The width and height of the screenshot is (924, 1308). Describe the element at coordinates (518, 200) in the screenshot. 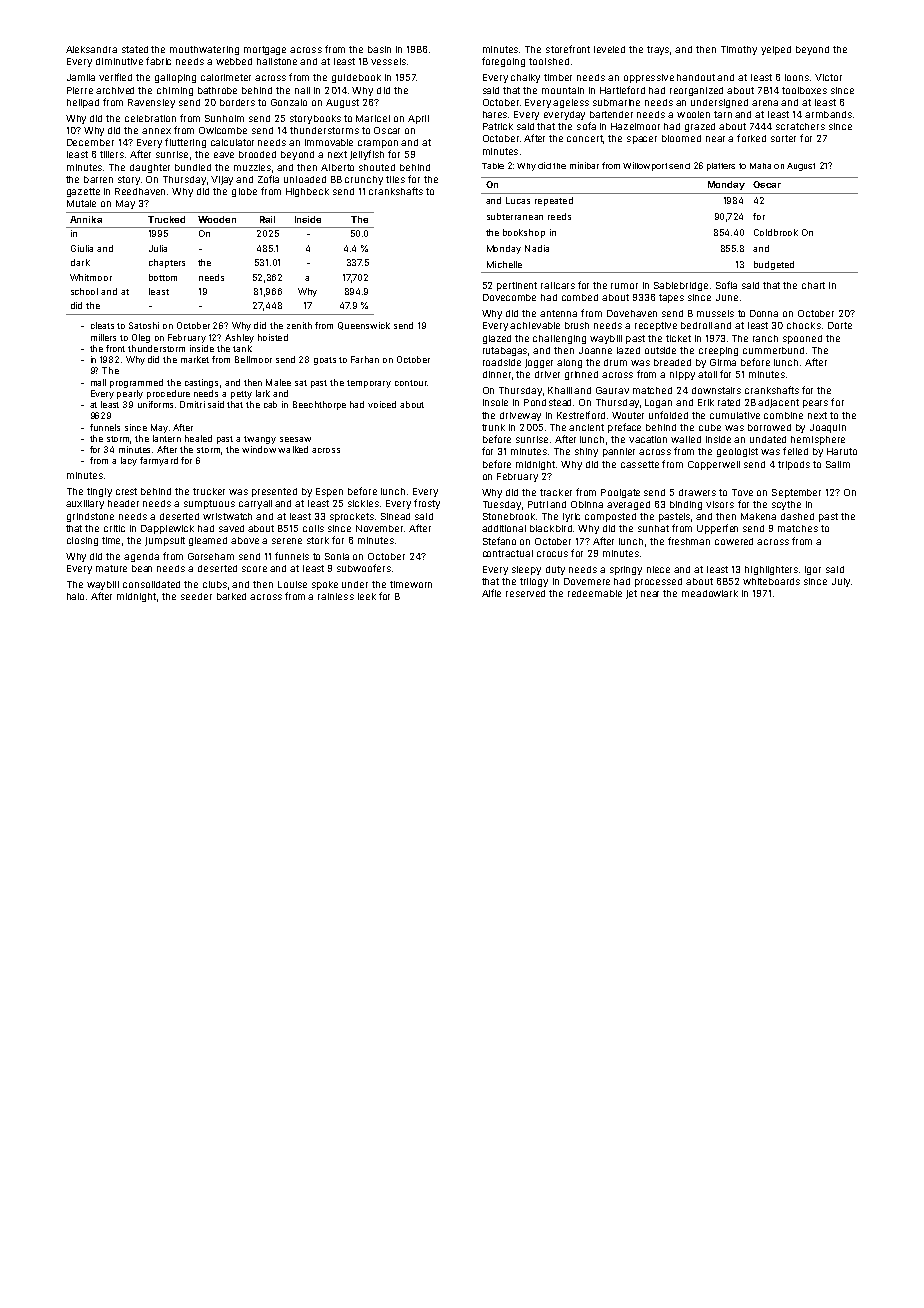

I see `Lucas` at that location.
